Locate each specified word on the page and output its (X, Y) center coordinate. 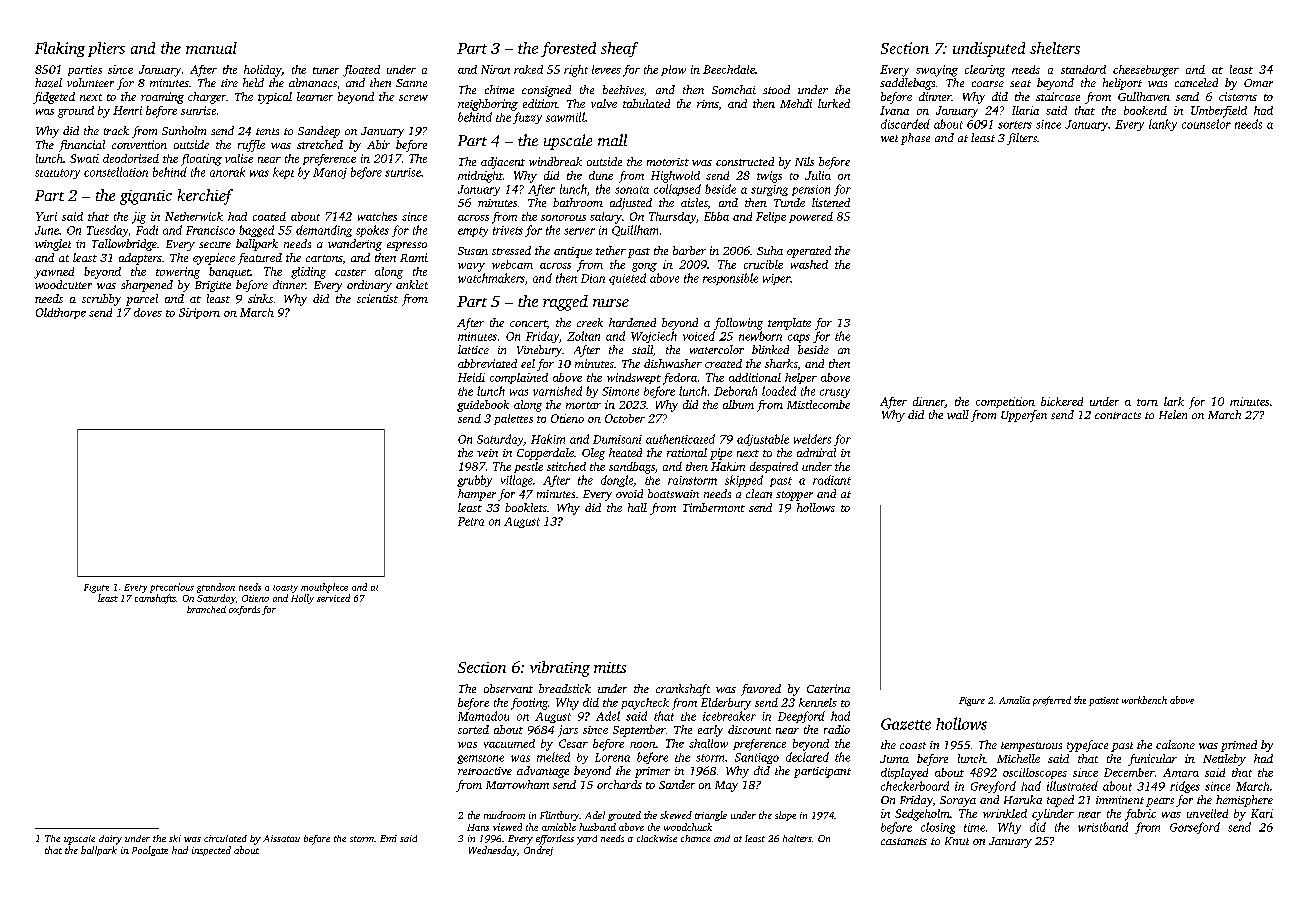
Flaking (60, 49)
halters (797, 838)
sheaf (619, 49)
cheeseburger (1146, 71)
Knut (957, 841)
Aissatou (281, 838)
